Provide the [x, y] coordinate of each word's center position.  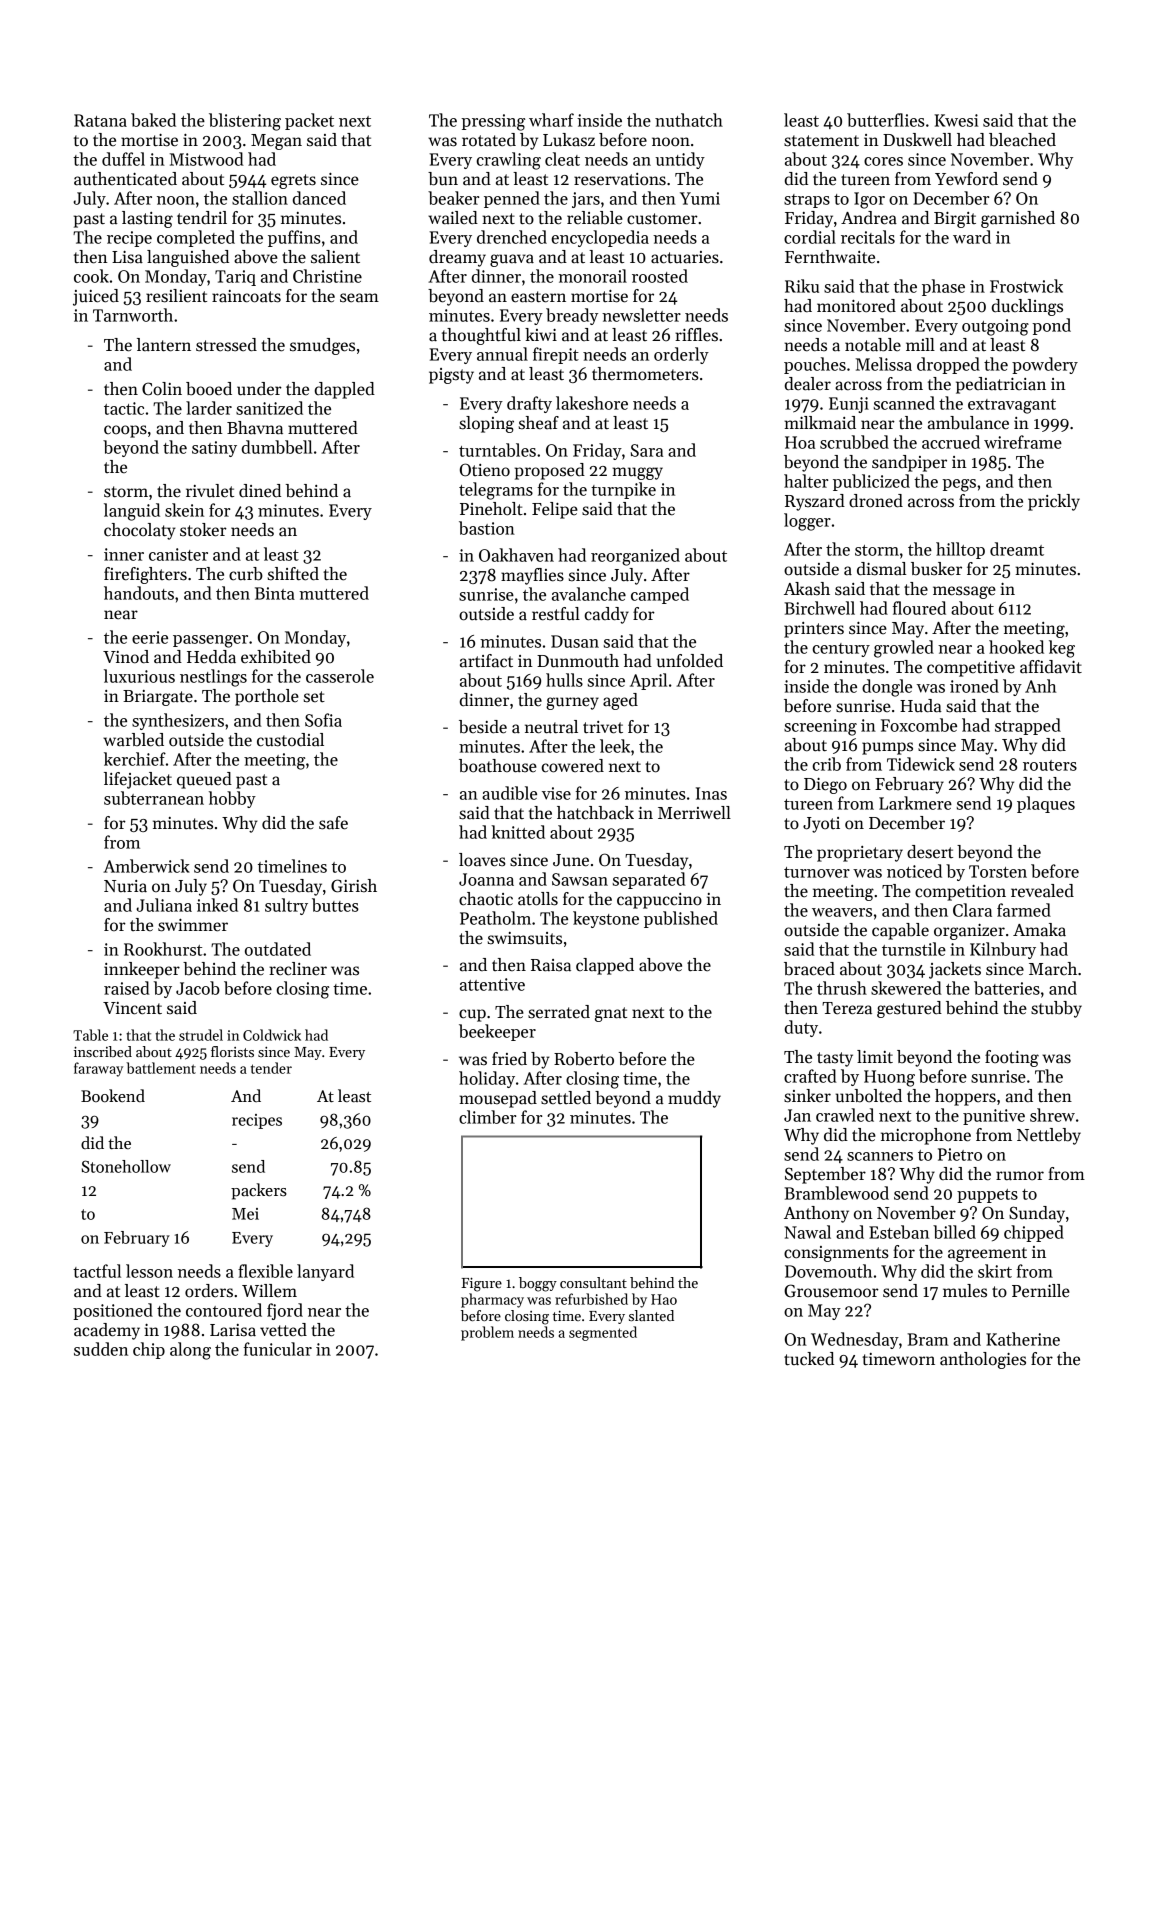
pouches [815, 365]
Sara [647, 450]
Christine [327, 276]
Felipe [555, 510]
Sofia [323, 720]
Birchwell [819, 608]
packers [259, 1191]
